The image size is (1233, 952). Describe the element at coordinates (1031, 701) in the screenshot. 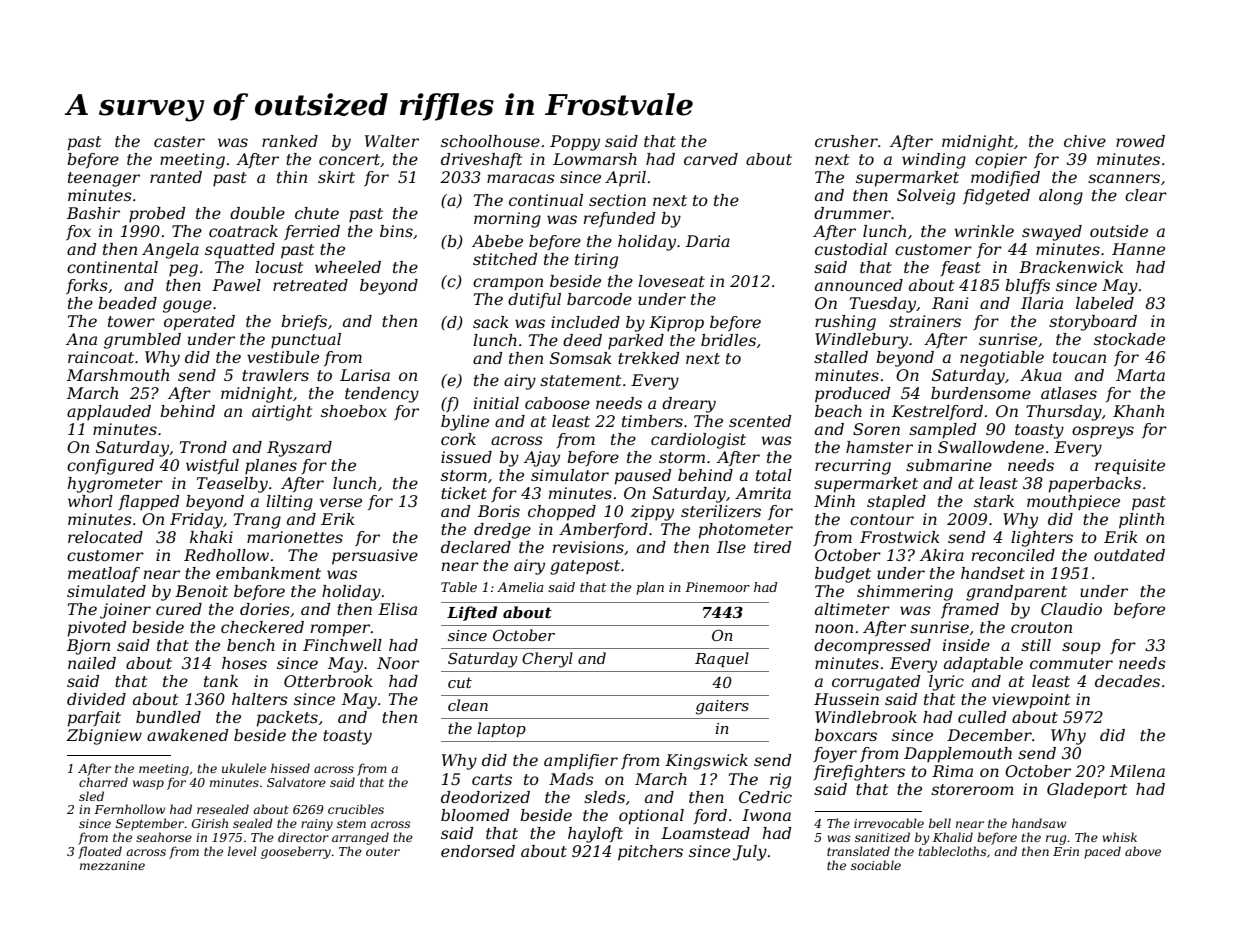

I see `viewpoint` at that location.
